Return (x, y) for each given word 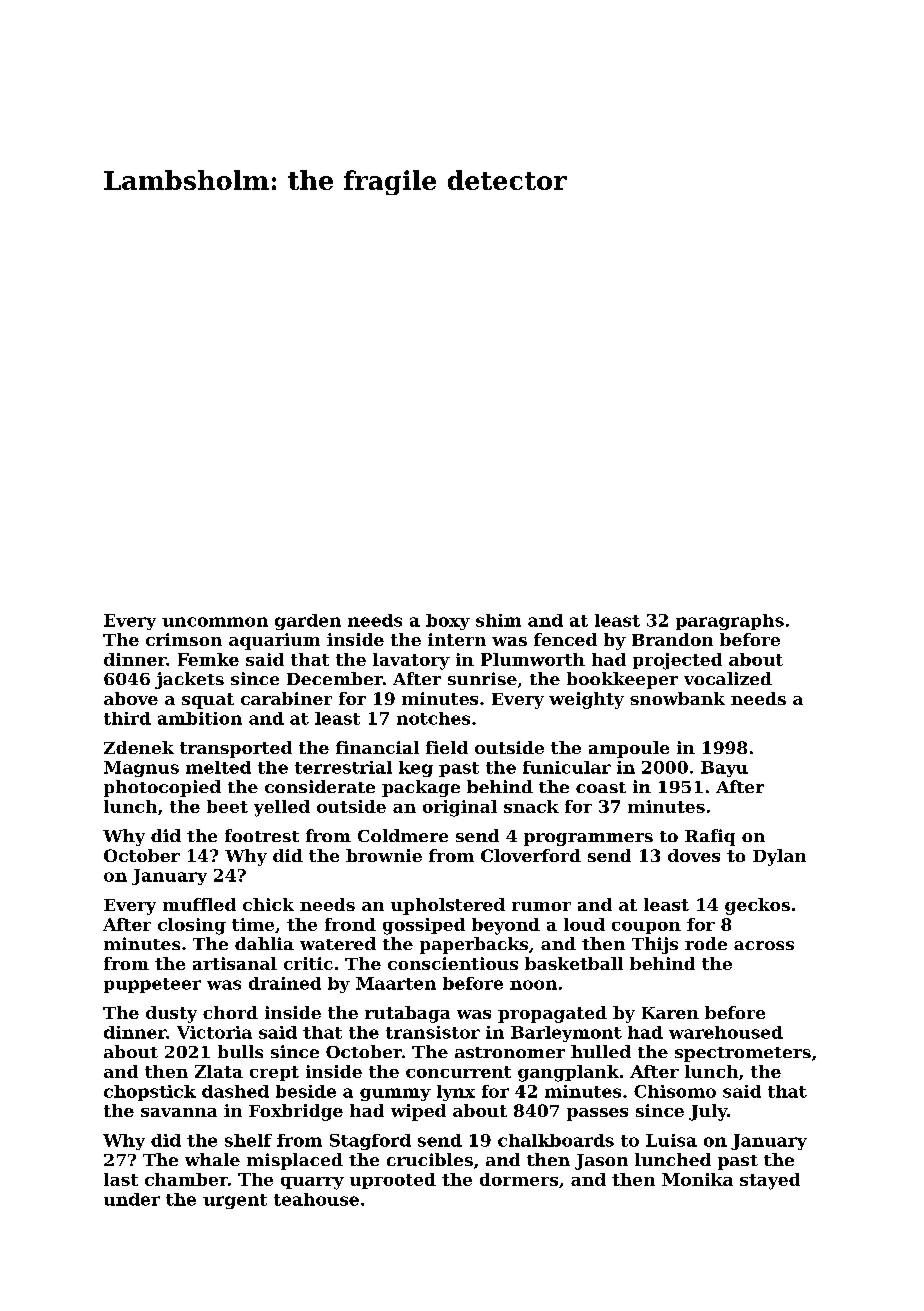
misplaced (295, 1161)
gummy (395, 1094)
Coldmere (403, 835)
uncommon (215, 622)
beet (227, 806)
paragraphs (730, 622)
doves (694, 855)
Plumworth (533, 659)
